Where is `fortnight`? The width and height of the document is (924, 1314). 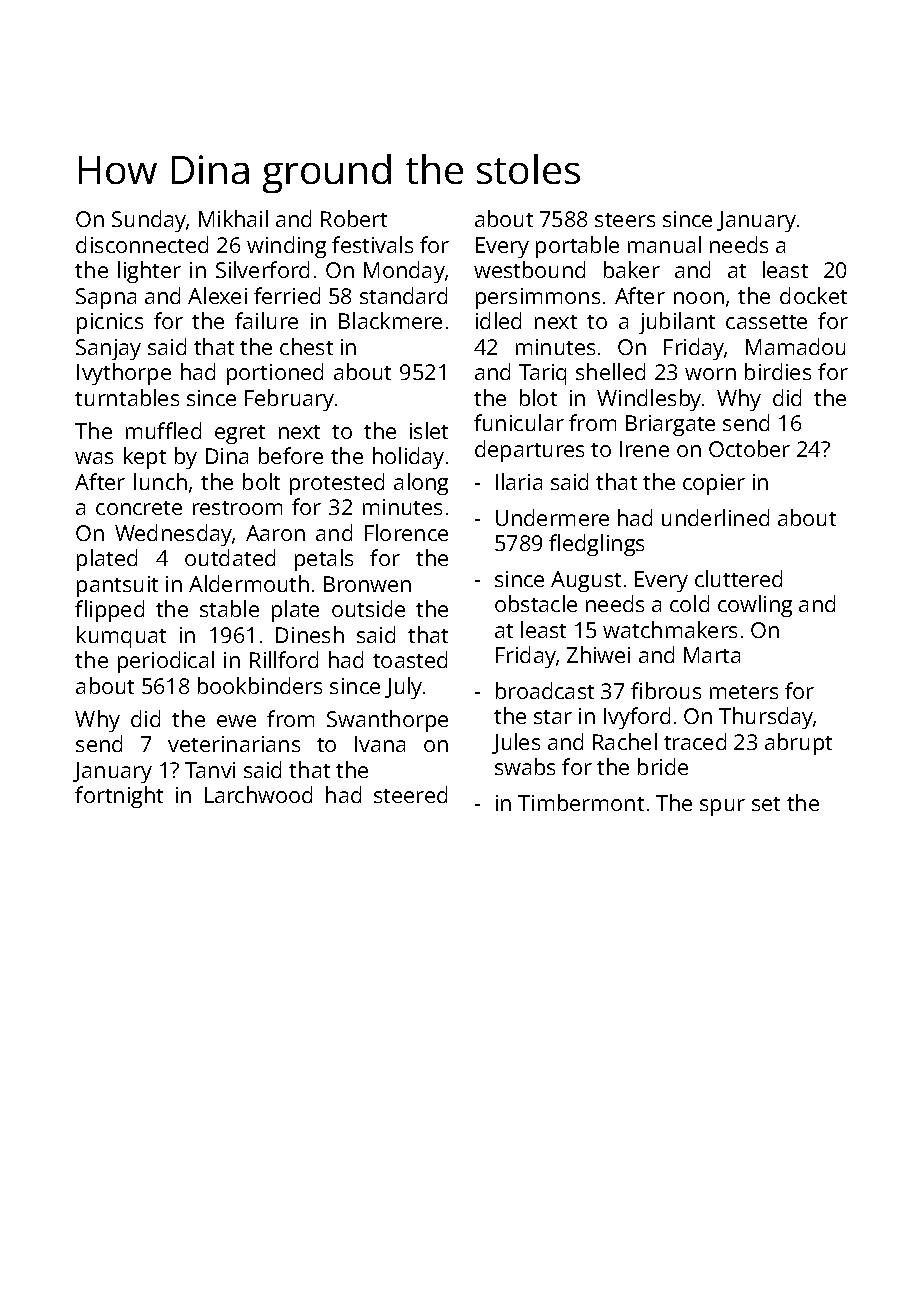 fortnight is located at coordinates (119, 797).
